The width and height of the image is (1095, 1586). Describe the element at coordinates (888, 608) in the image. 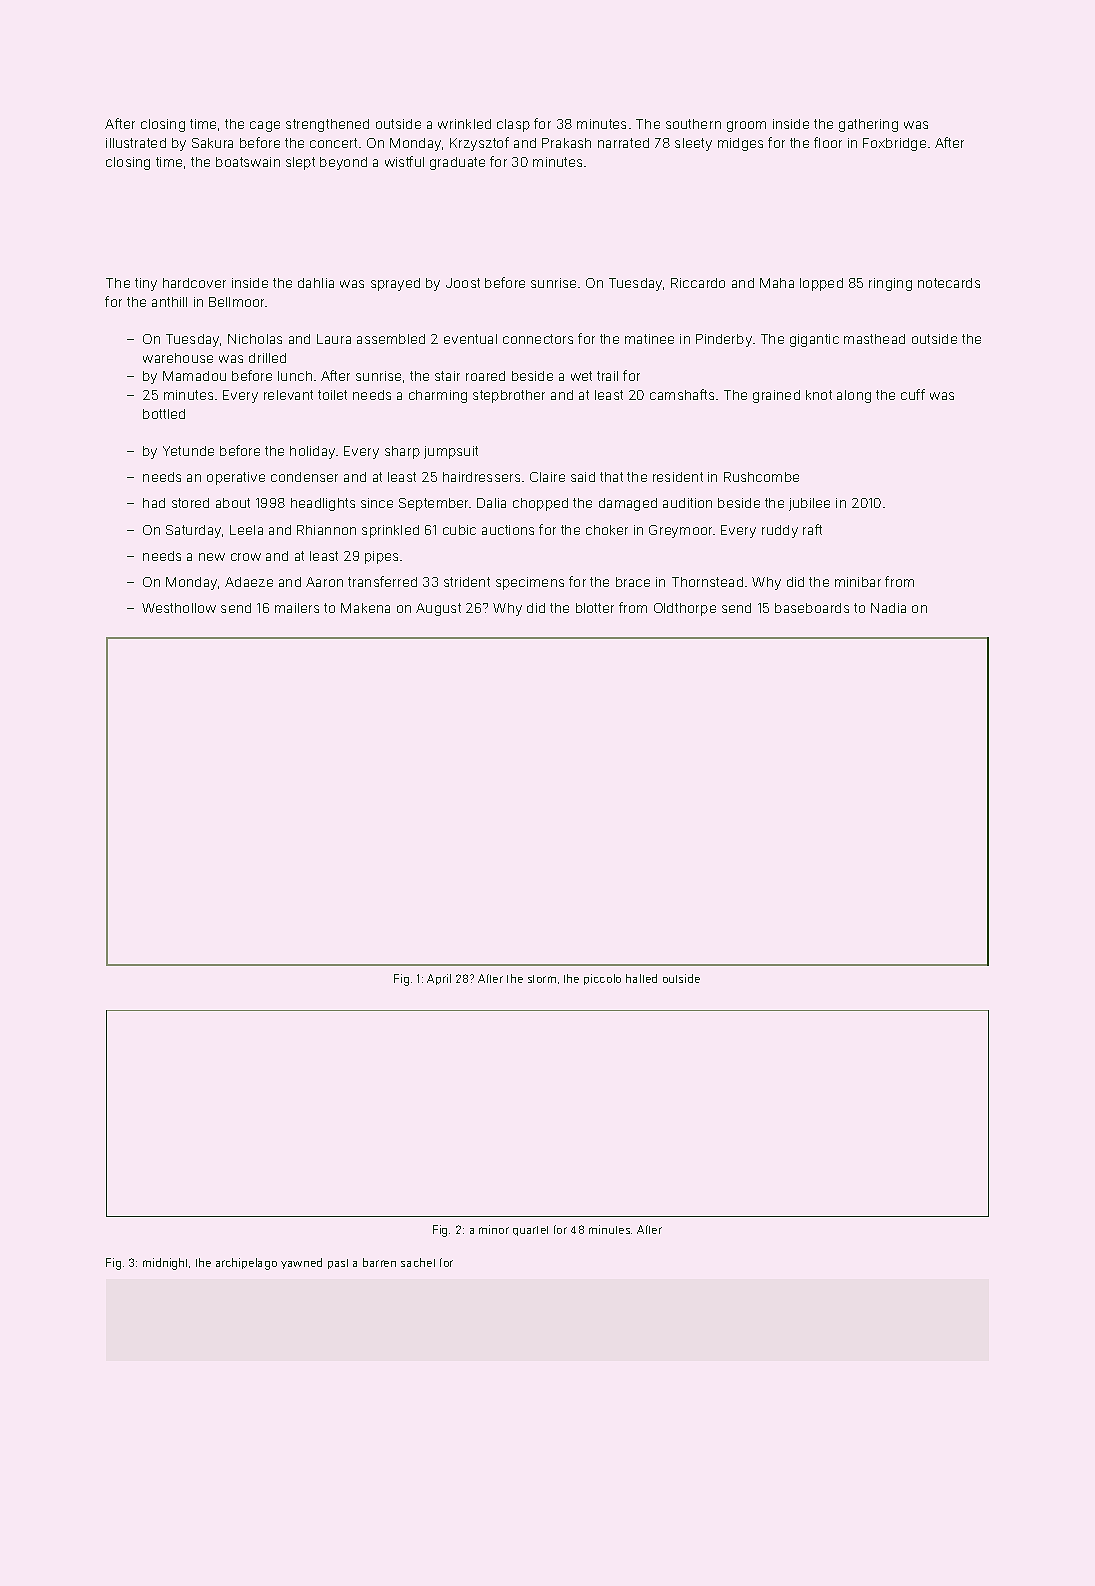

I see `Nadia` at that location.
